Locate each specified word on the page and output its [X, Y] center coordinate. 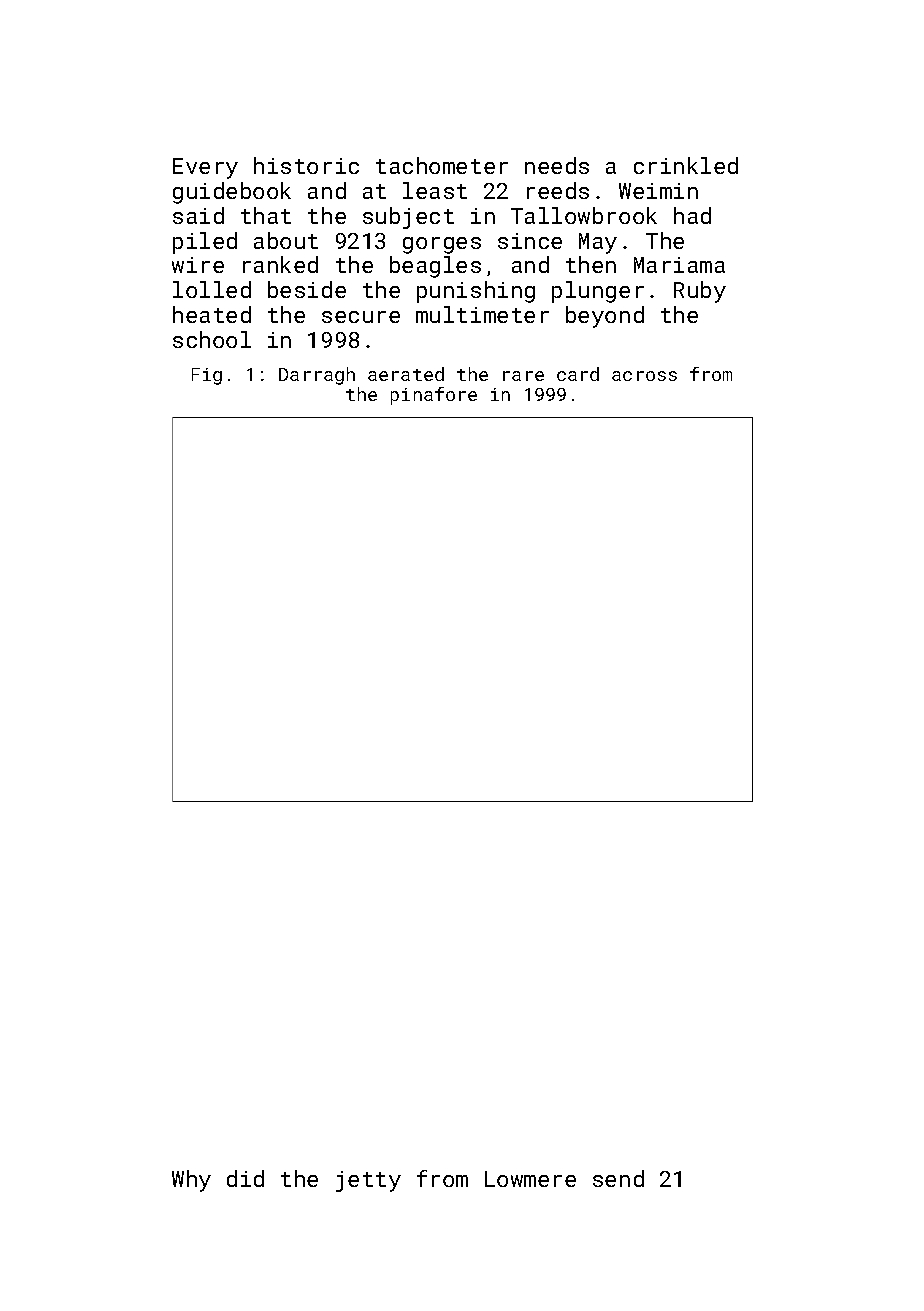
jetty [368, 1181]
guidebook [232, 193]
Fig [207, 376]
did [245, 1178]
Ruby [700, 292]
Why [191, 1181]
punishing [476, 292]
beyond [605, 317]
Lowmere [530, 1179]
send [618, 1178]
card [578, 374]
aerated [406, 374]
